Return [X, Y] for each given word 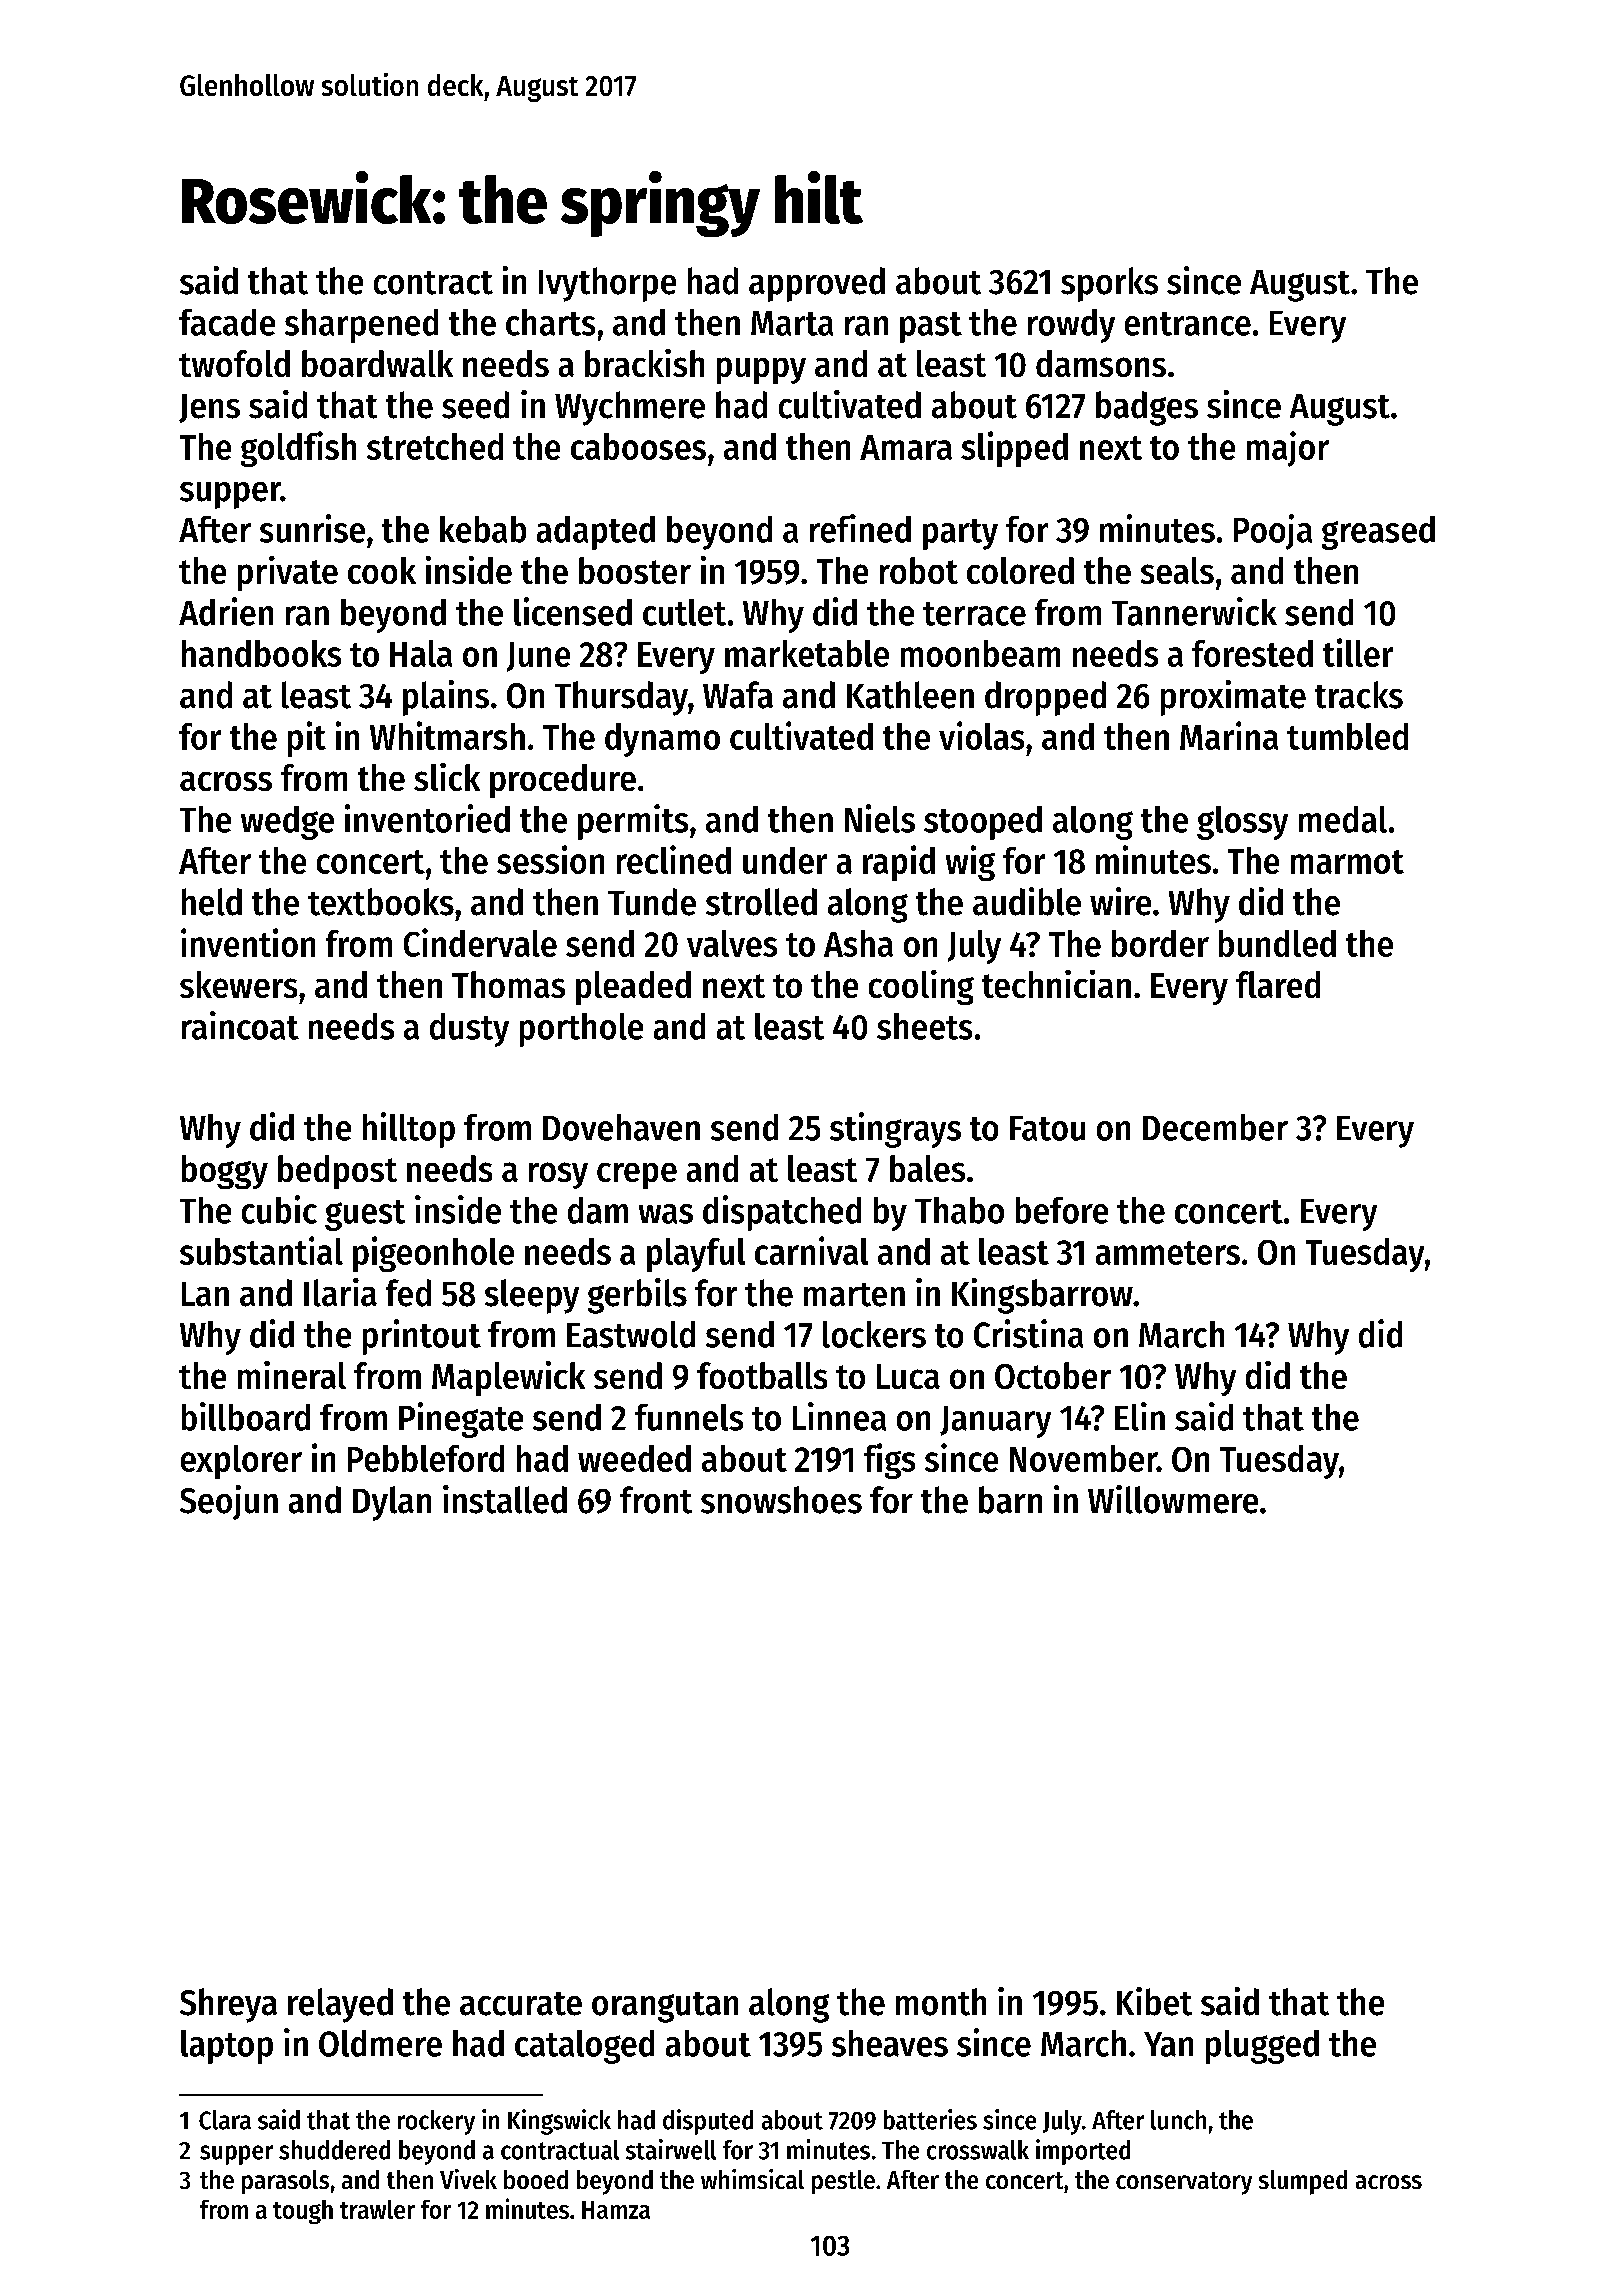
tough [303, 2212]
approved [817, 284]
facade [227, 322]
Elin [1140, 1416]
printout [422, 1337]
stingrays [895, 1130]
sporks [1109, 284]
